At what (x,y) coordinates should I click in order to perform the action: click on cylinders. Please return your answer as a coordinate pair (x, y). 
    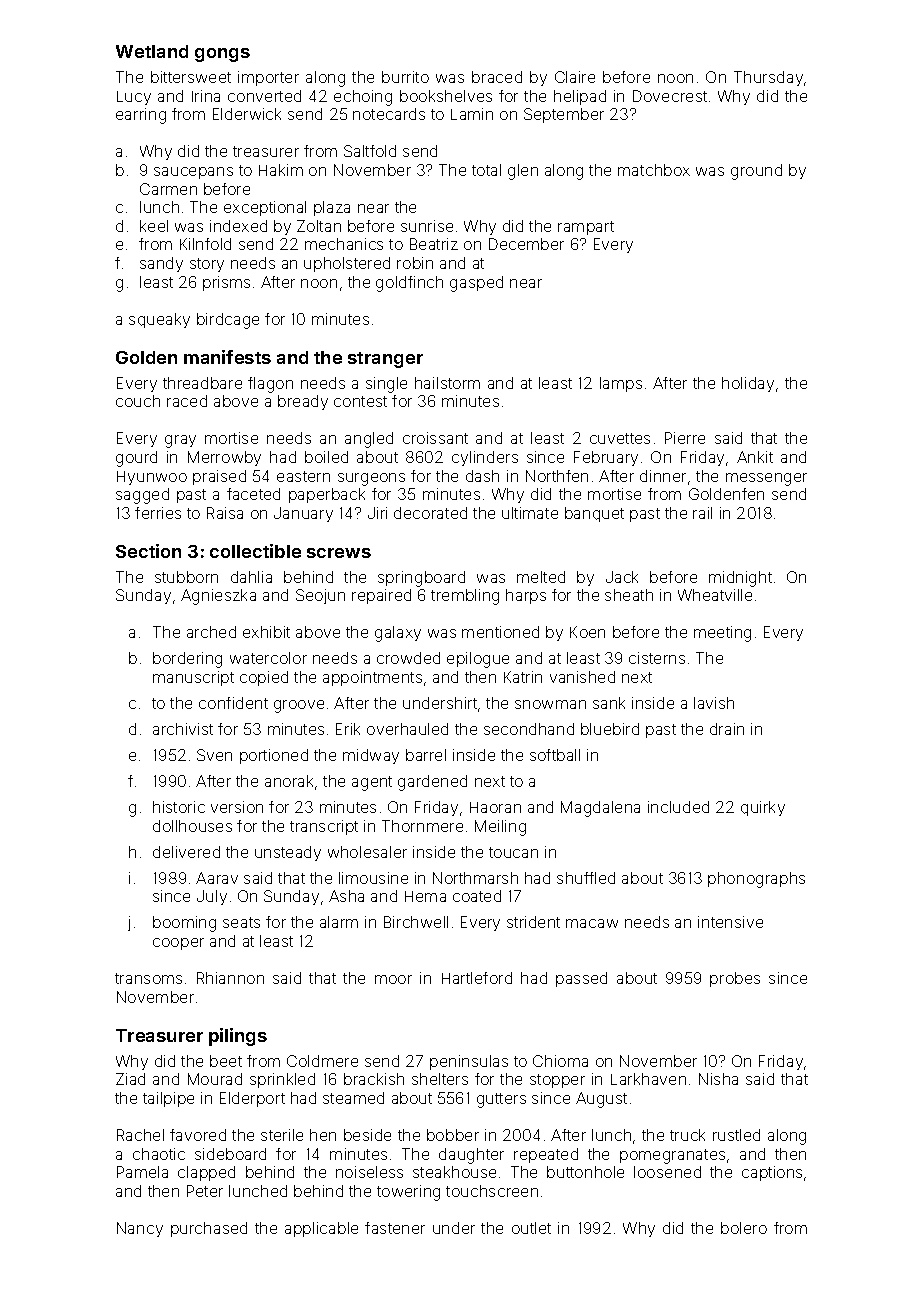
    Looking at the image, I should click on (485, 458).
